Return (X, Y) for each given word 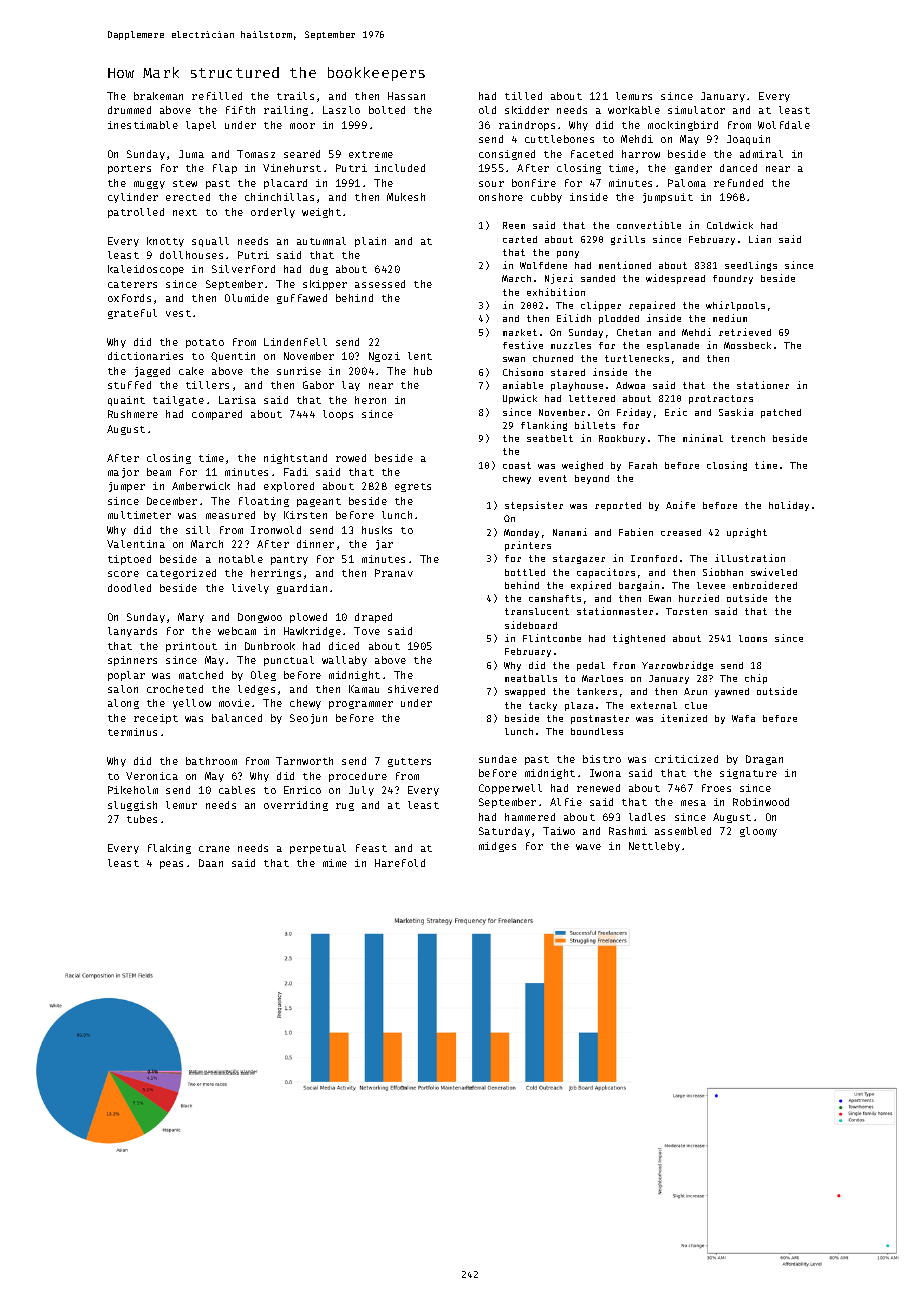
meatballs (531, 678)
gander (693, 169)
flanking (544, 426)
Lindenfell (295, 342)
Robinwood (761, 802)
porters (129, 169)
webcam (237, 631)
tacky (543, 706)
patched (781, 413)
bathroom (211, 761)
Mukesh (406, 197)
